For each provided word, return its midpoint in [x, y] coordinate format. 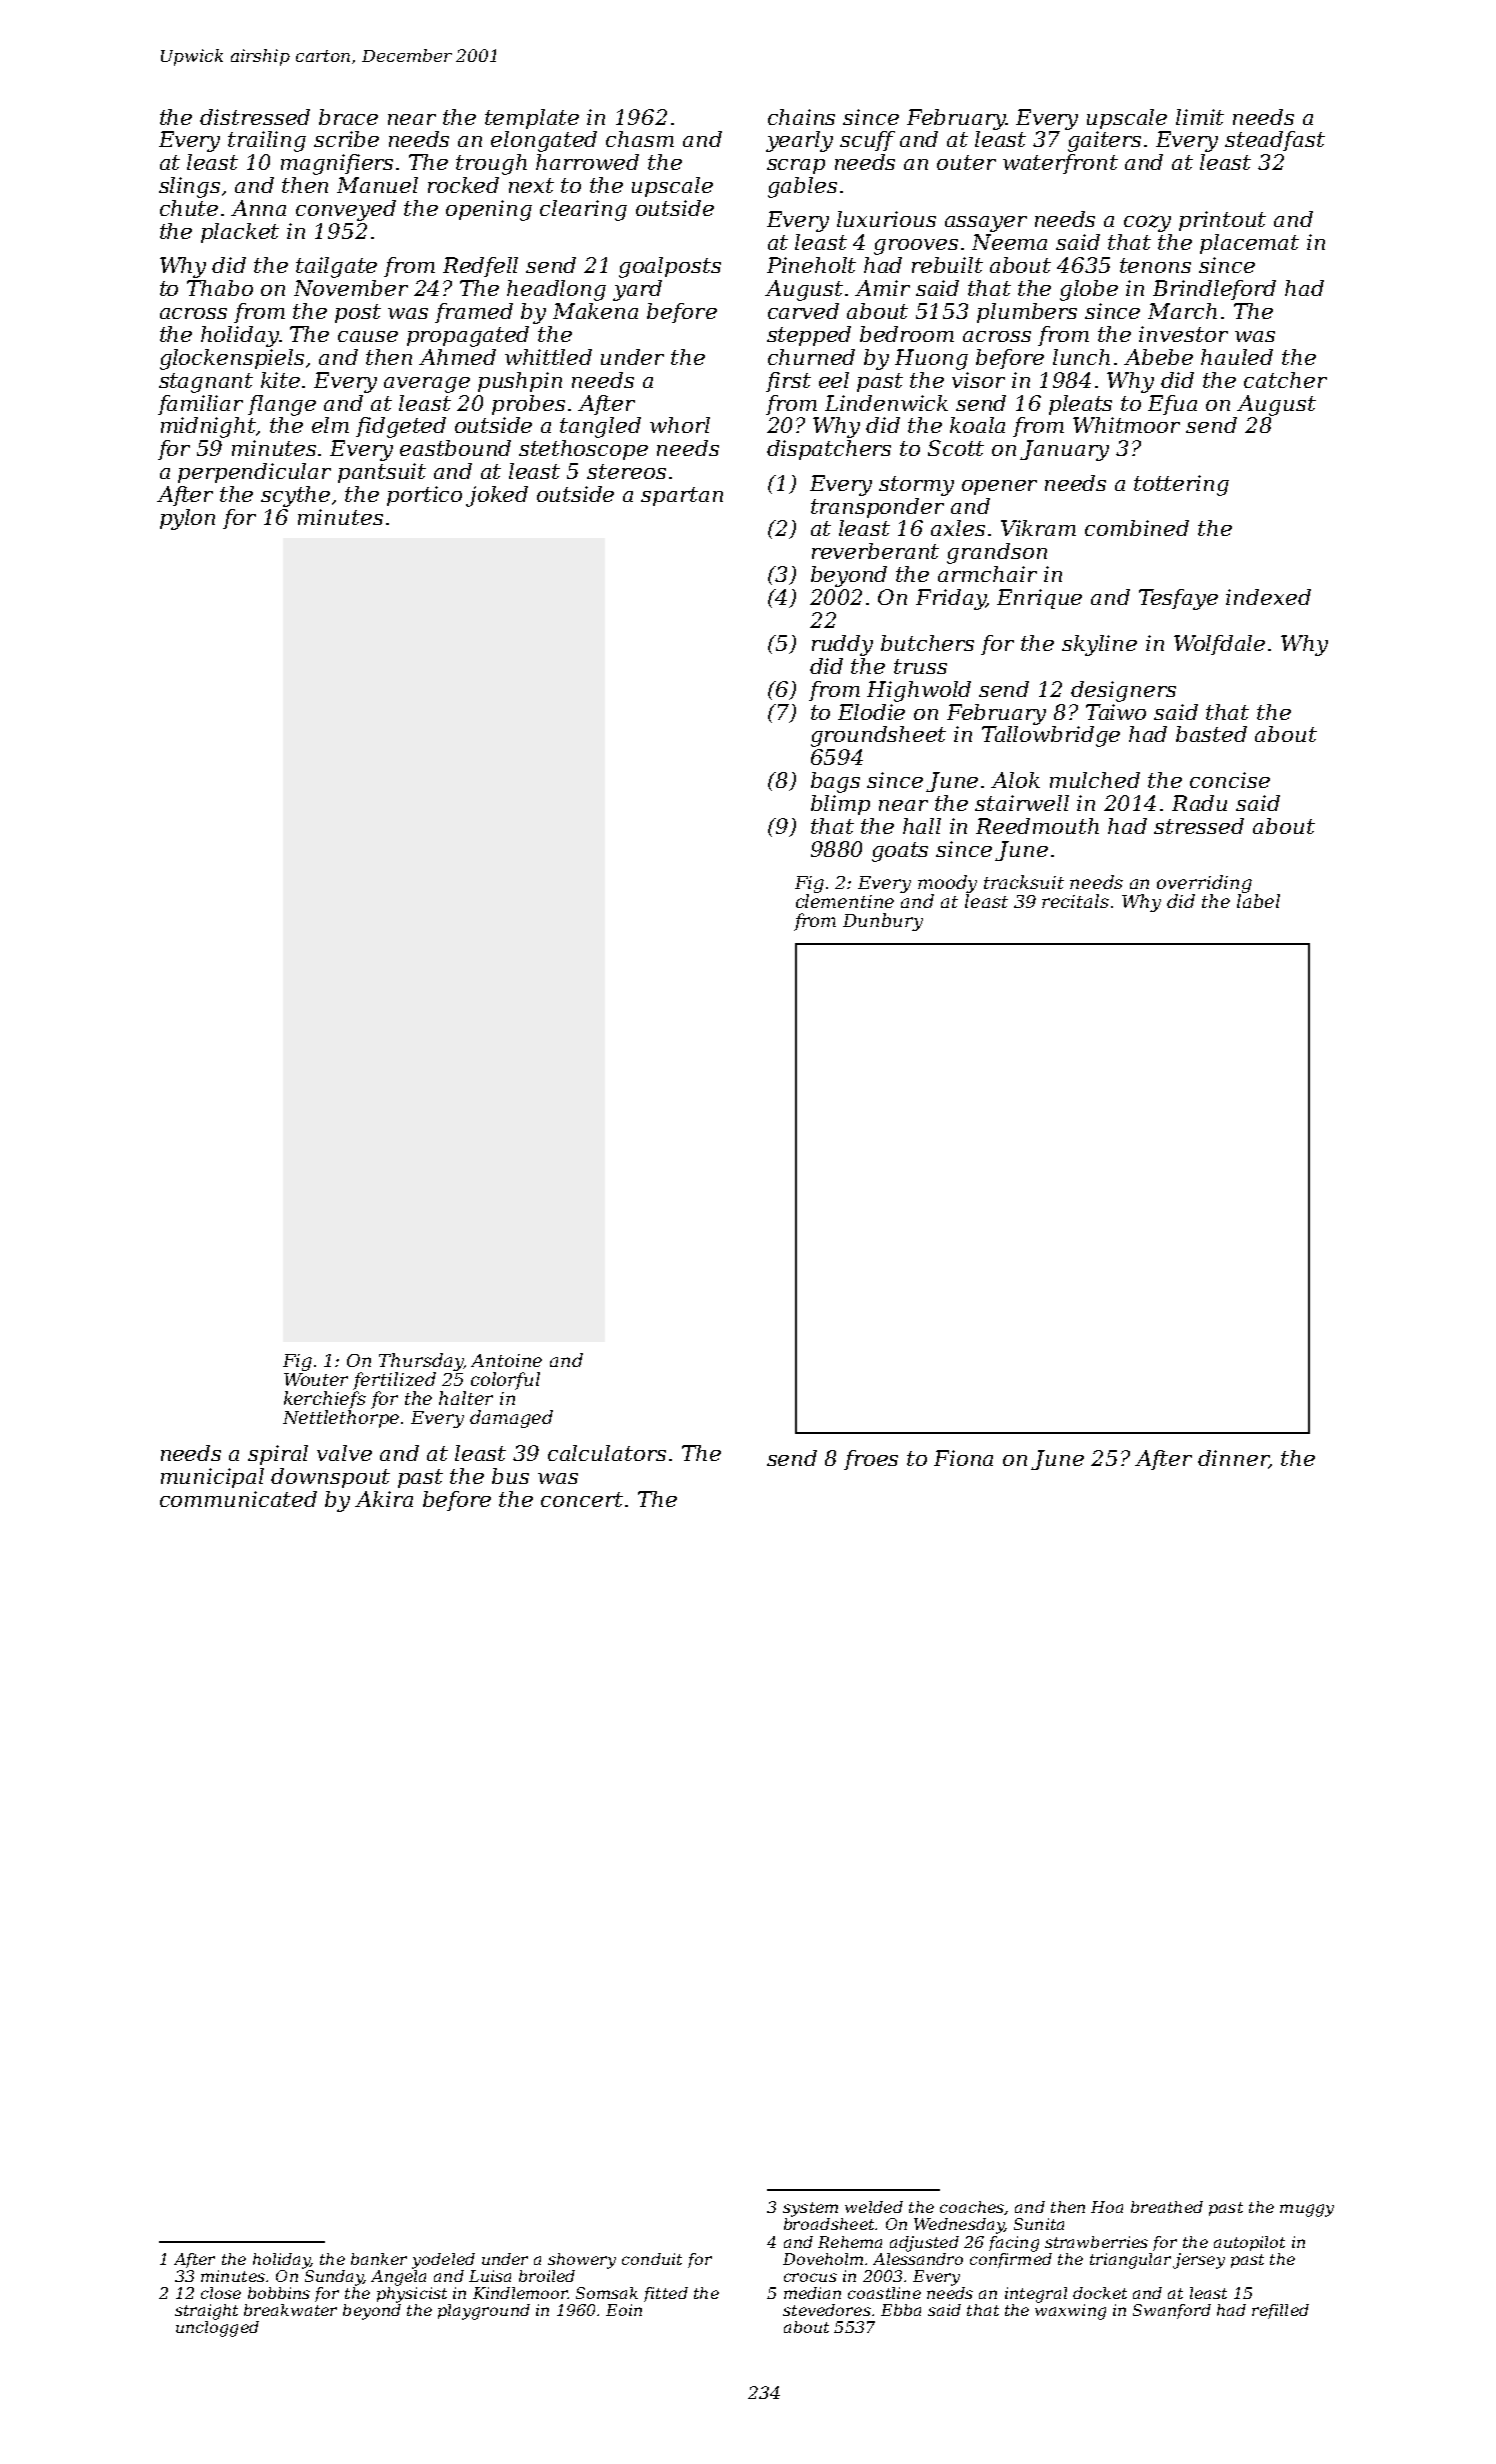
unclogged [217, 2329]
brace [348, 117]
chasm [640, 139]
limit [1200, 117]
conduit [652, 2259]
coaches [972, 2208]
